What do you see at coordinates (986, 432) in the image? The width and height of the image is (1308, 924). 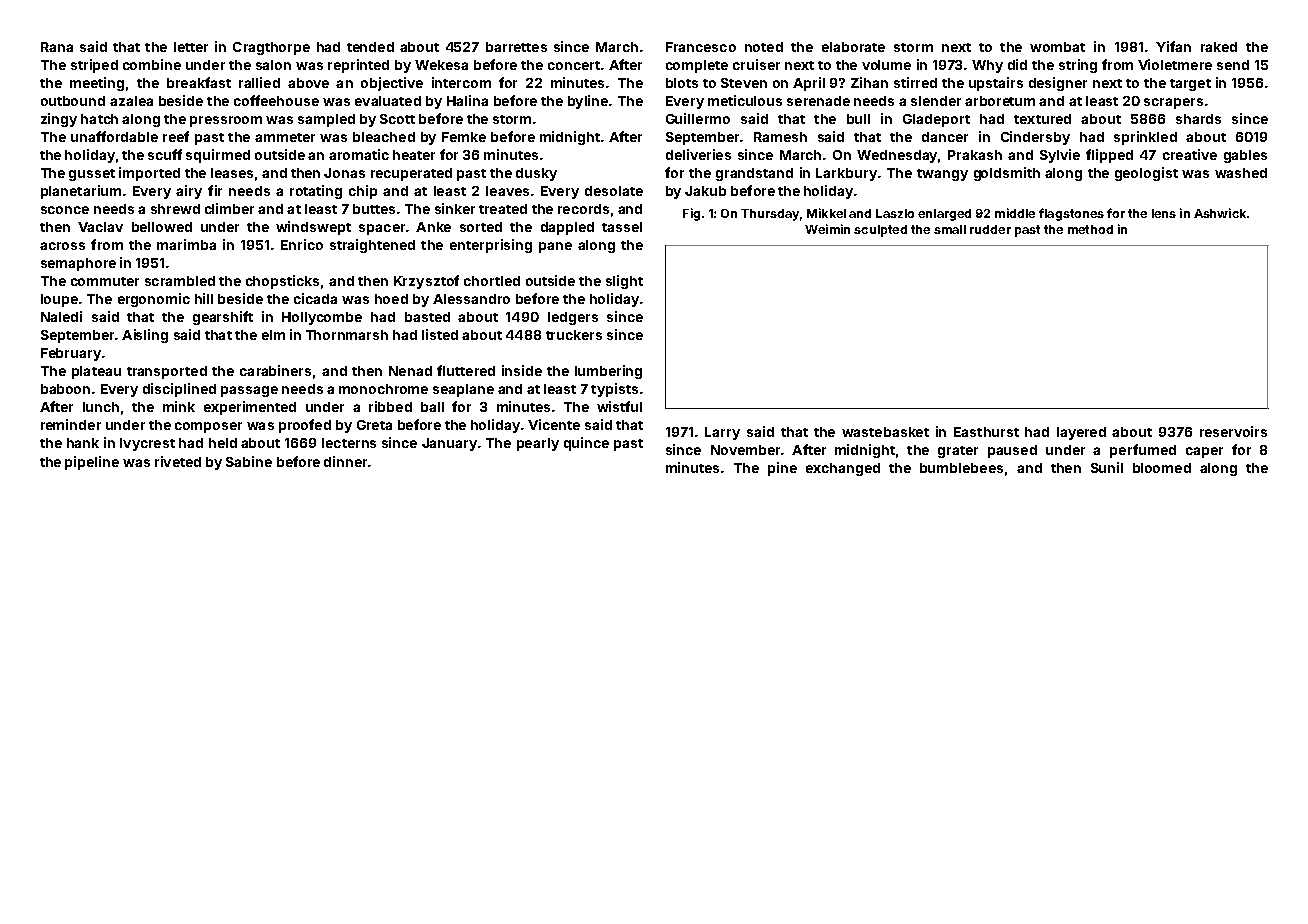 I see `Easthurst` at bounding box center [986, 432].
